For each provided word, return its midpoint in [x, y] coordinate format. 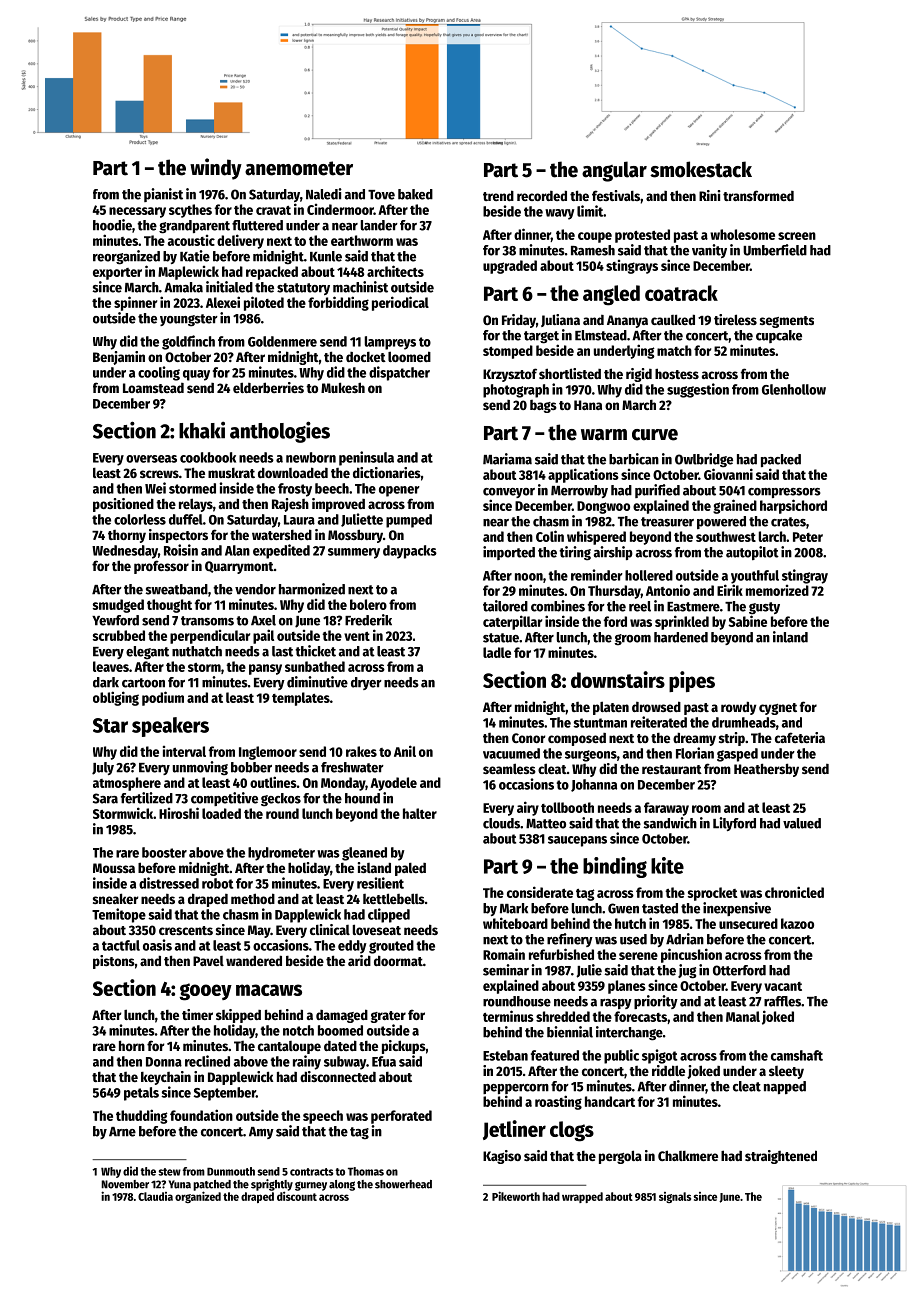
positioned [123, 505]
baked [415, 194]
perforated [401, 1117]
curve [655, 435]
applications [583, 475]
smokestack [701, 169]
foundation [201, 1115]
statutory [303, 289]
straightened [781, 1157]
